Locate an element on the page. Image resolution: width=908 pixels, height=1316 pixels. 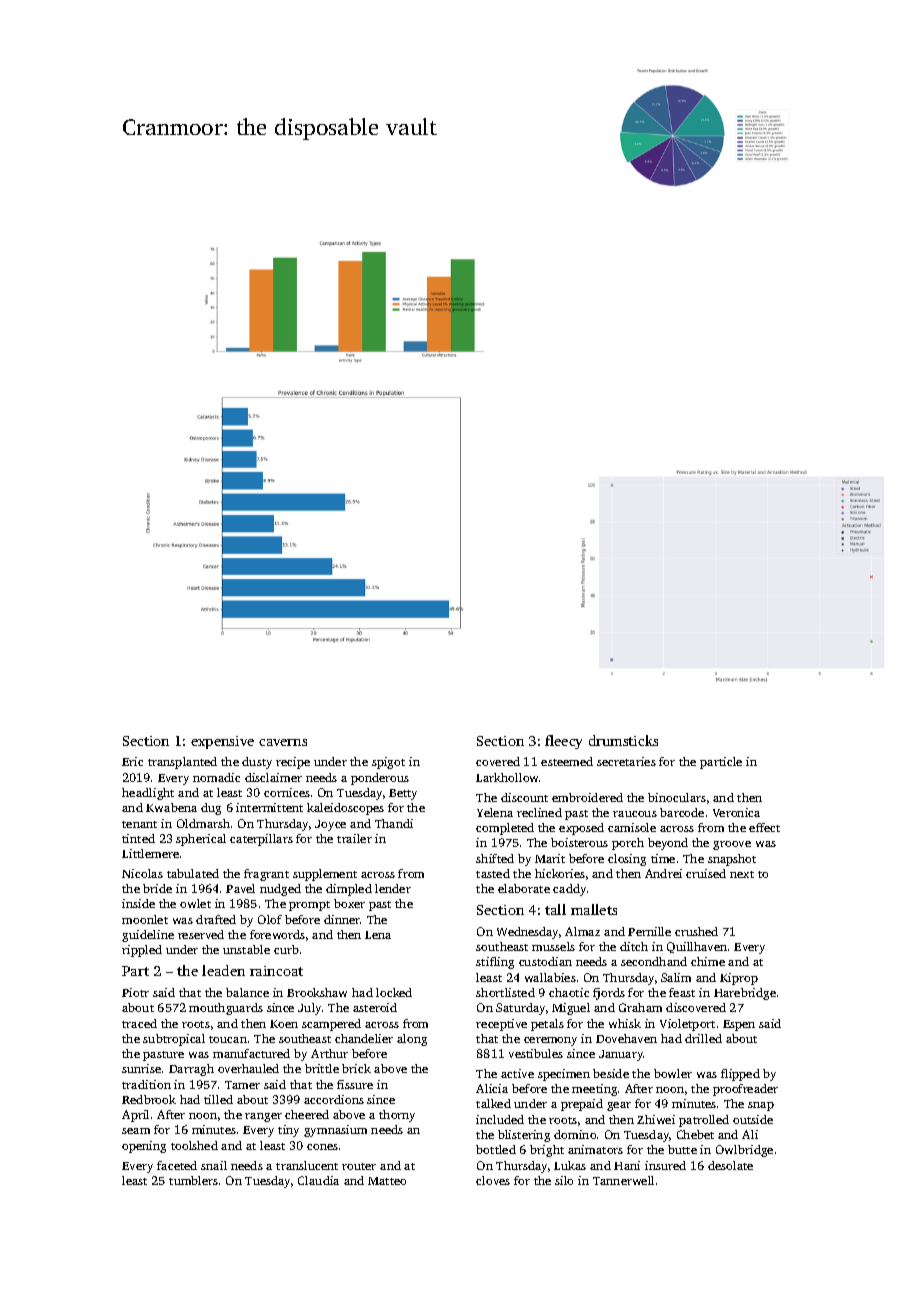
lender is located at coordinates (393, 888).
